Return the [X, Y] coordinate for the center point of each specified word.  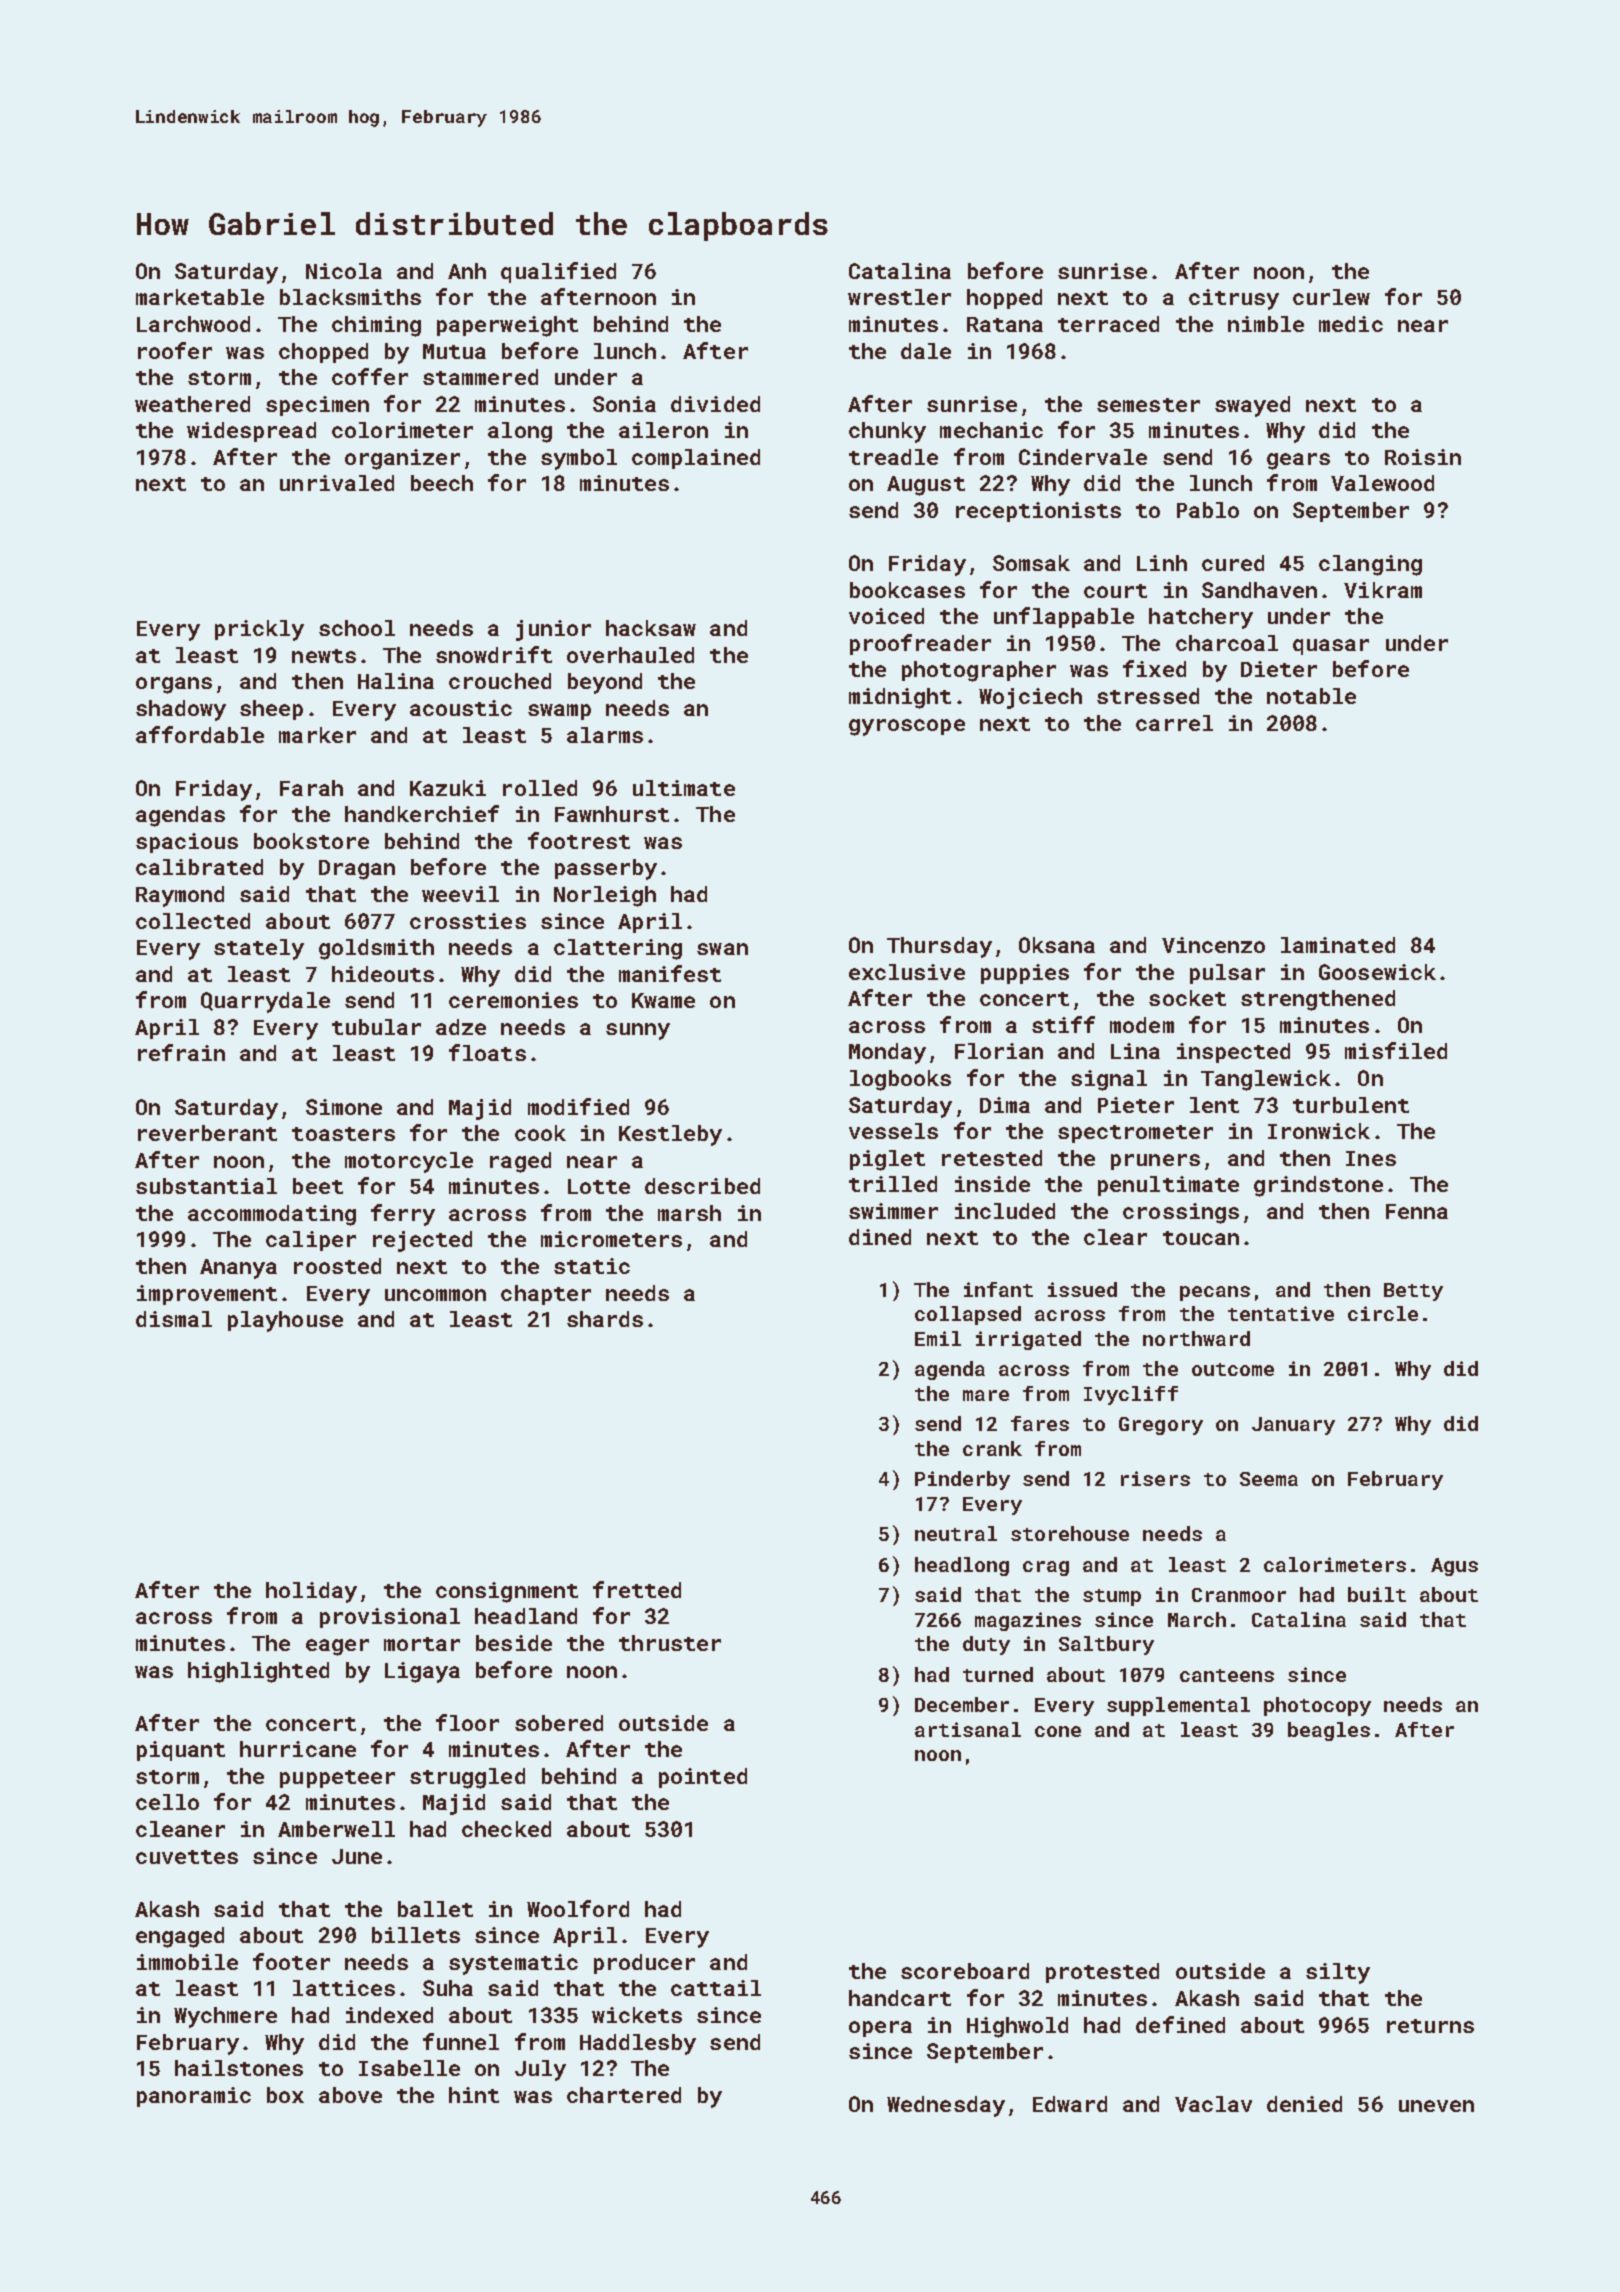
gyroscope [907, 727]
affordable [200, 734]
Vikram [1383, 590]
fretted [637, 1589]
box [285, 2095]
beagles [1329, 1731]
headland [526, 1616]
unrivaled [337, 483]
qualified [558, 272]
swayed [1252, 406]
